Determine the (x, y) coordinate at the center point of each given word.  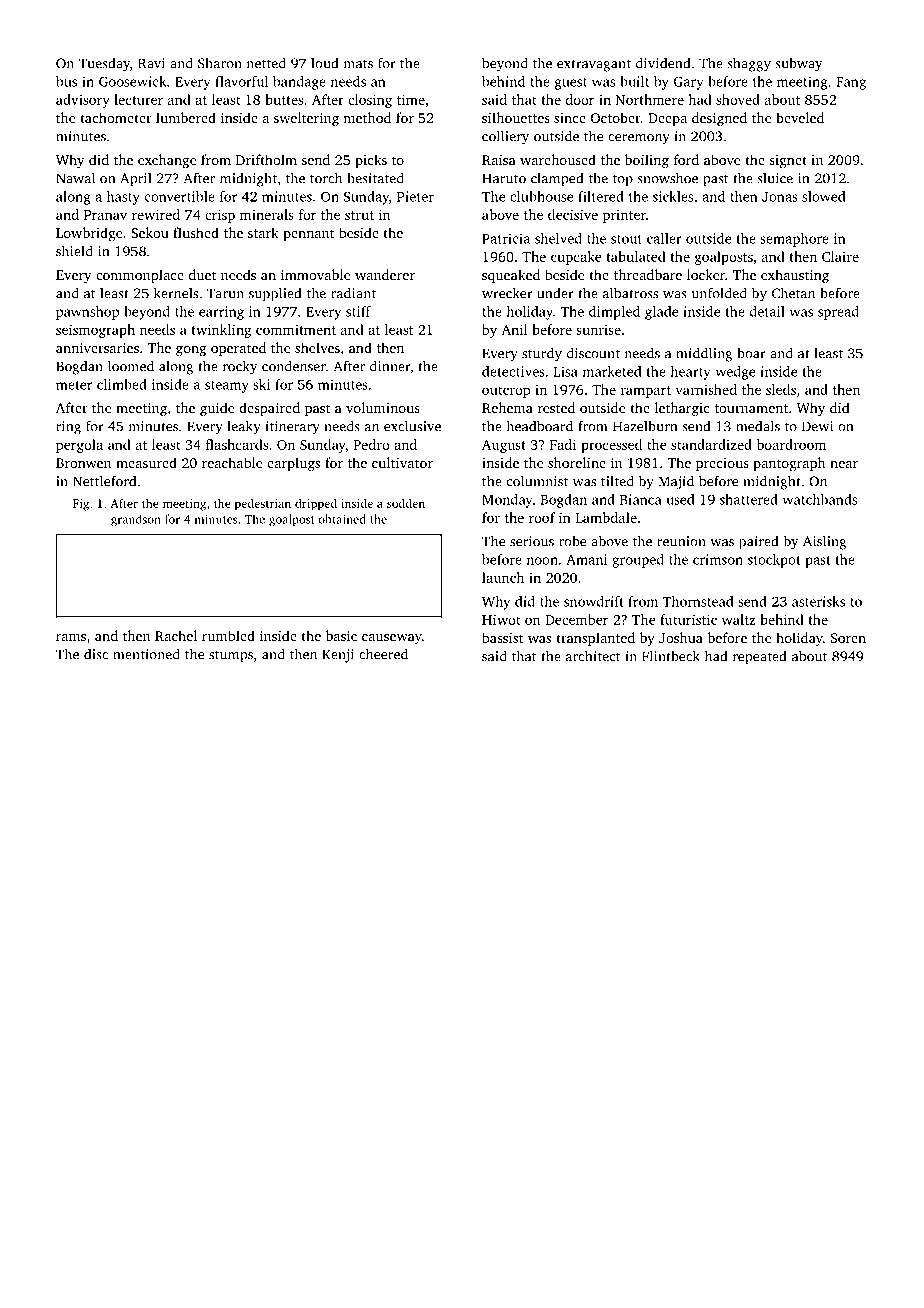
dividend (663, 63)
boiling (647, 161)
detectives (513, 371)
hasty (123, 198)
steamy (227, 387)
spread (838, 313)
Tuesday (104, 64)
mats (358, 64)
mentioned (146, 654)
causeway (392, 639)
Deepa (667, 119)
